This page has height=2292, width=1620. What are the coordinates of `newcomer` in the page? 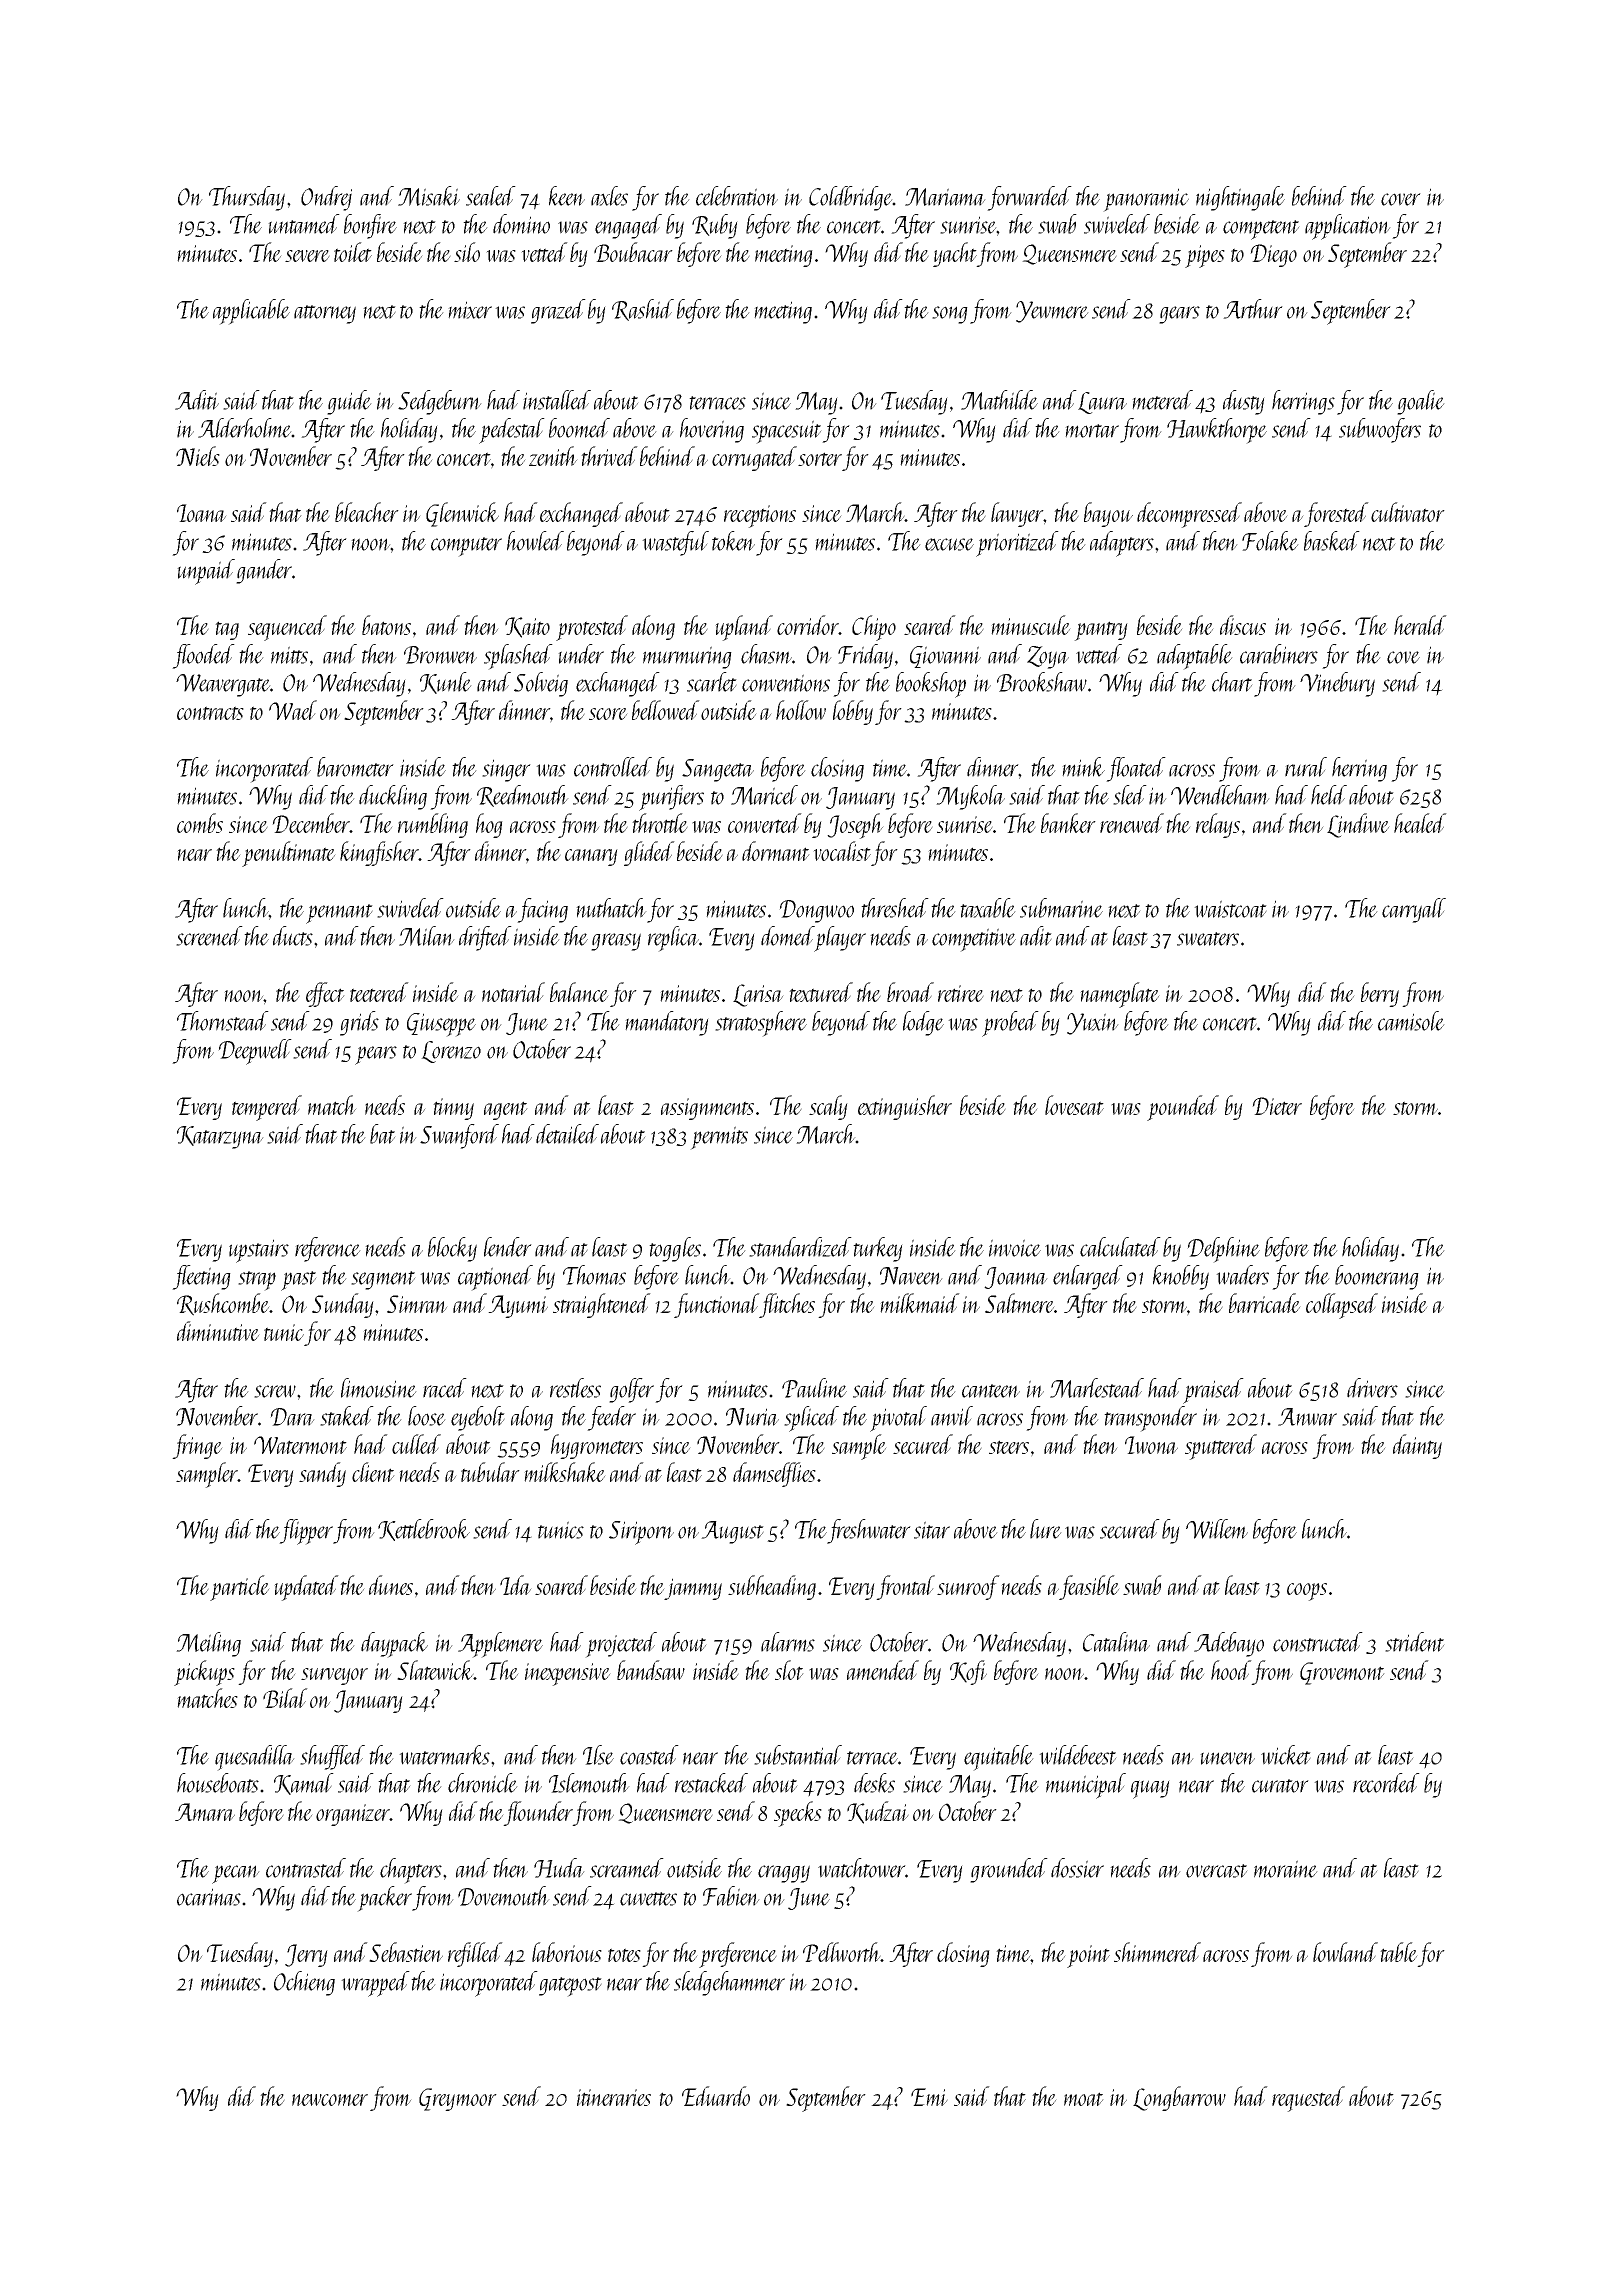 It's located at (330, 2100).
